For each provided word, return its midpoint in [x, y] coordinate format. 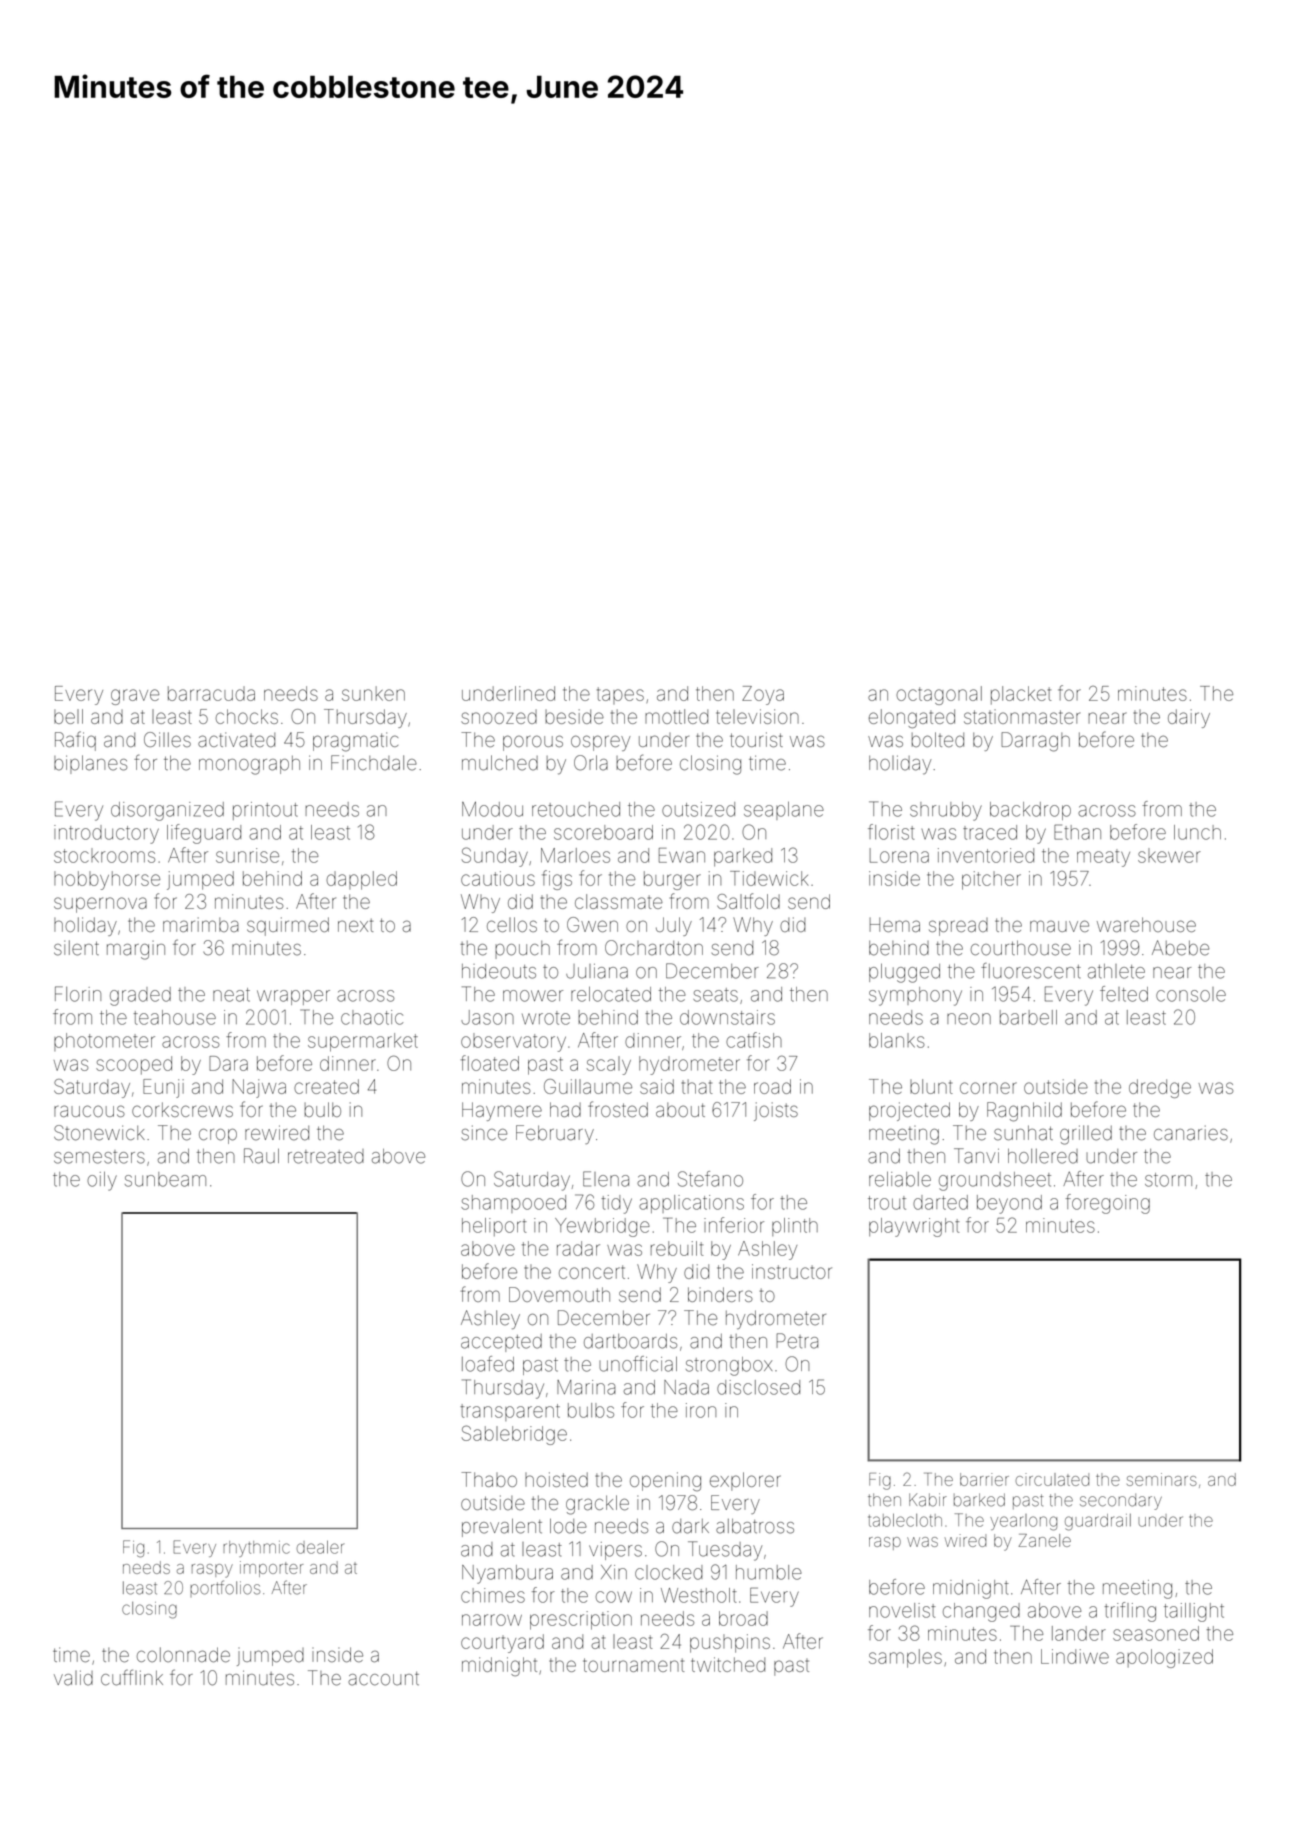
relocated [611, 994]
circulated [1052, 1479]
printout [265, 811]
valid [73, 1678]
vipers [615, 1551]
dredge [1160, 1088]
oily [102, 1181]
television [757, 716]
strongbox [729, 1366]
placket [1021, 695]
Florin [78, 994]
